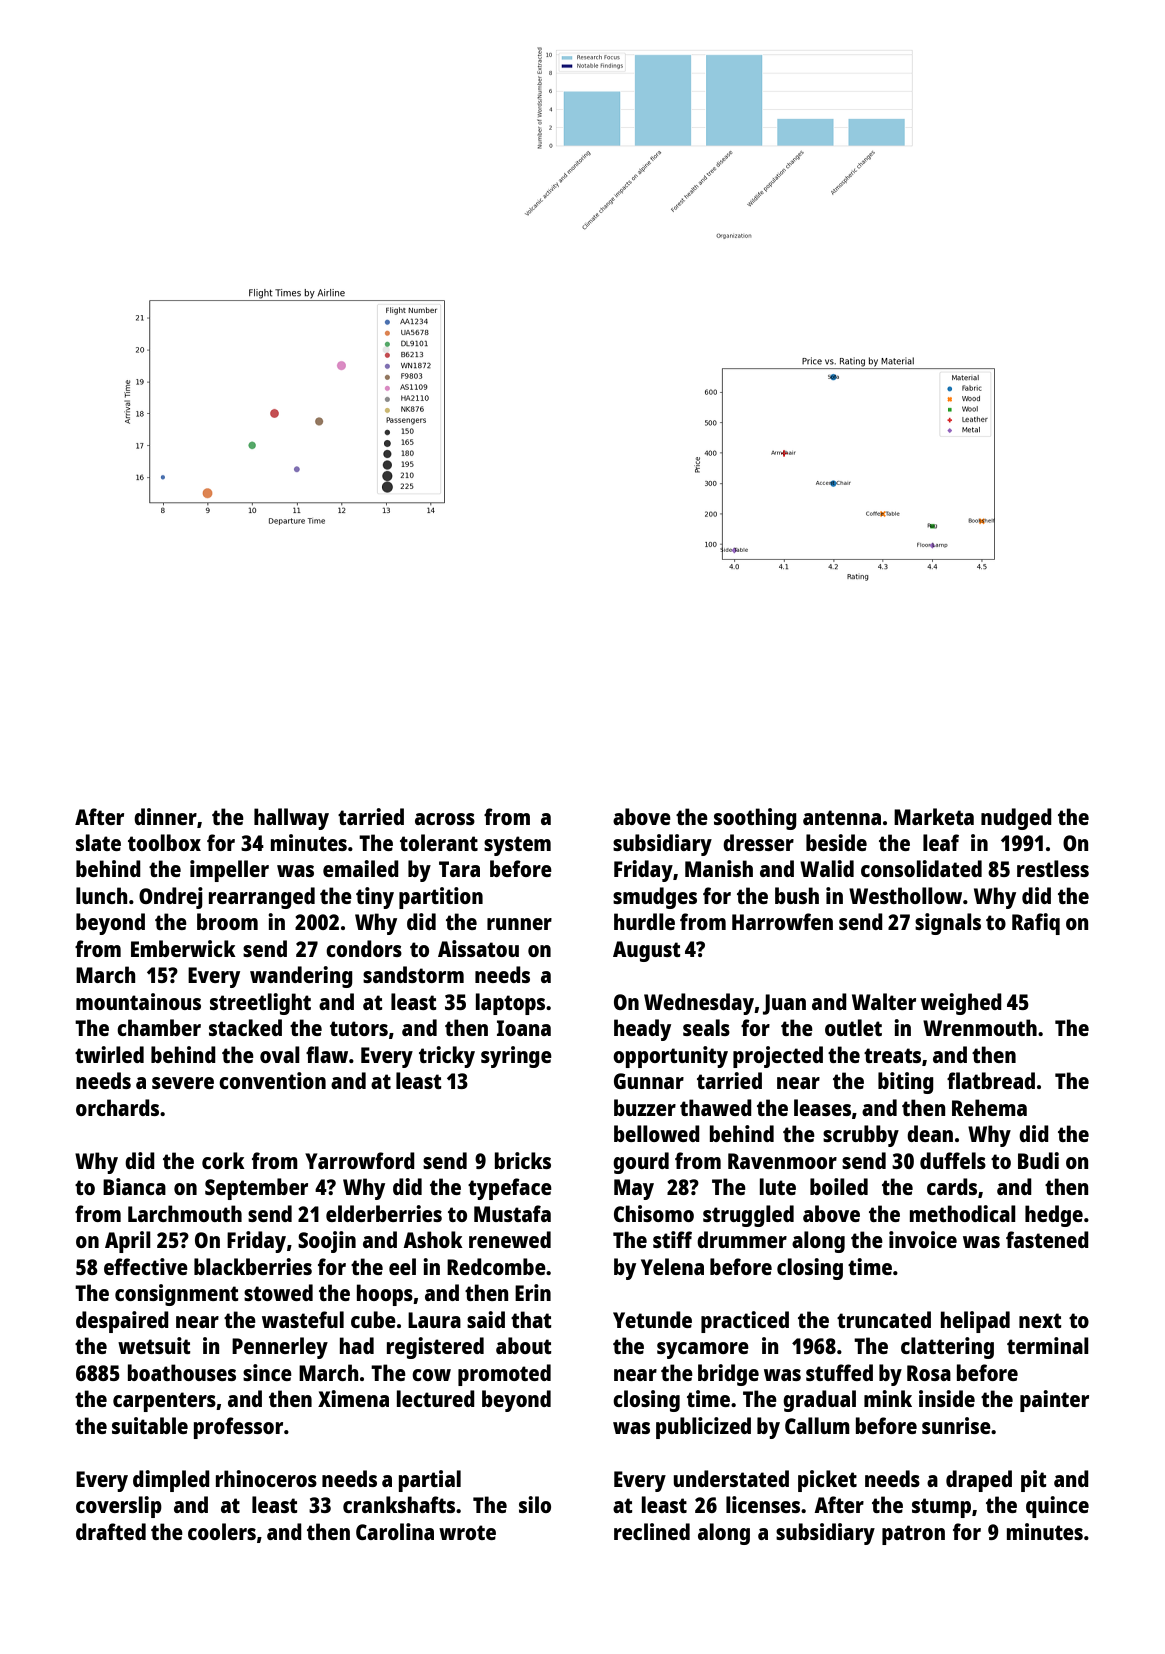 This screenshot has height=1654, width=1165. What do you see at coordinates (510, 1004) in the screenshot?
I see `laptops` at bounding box center [510, 1004].
